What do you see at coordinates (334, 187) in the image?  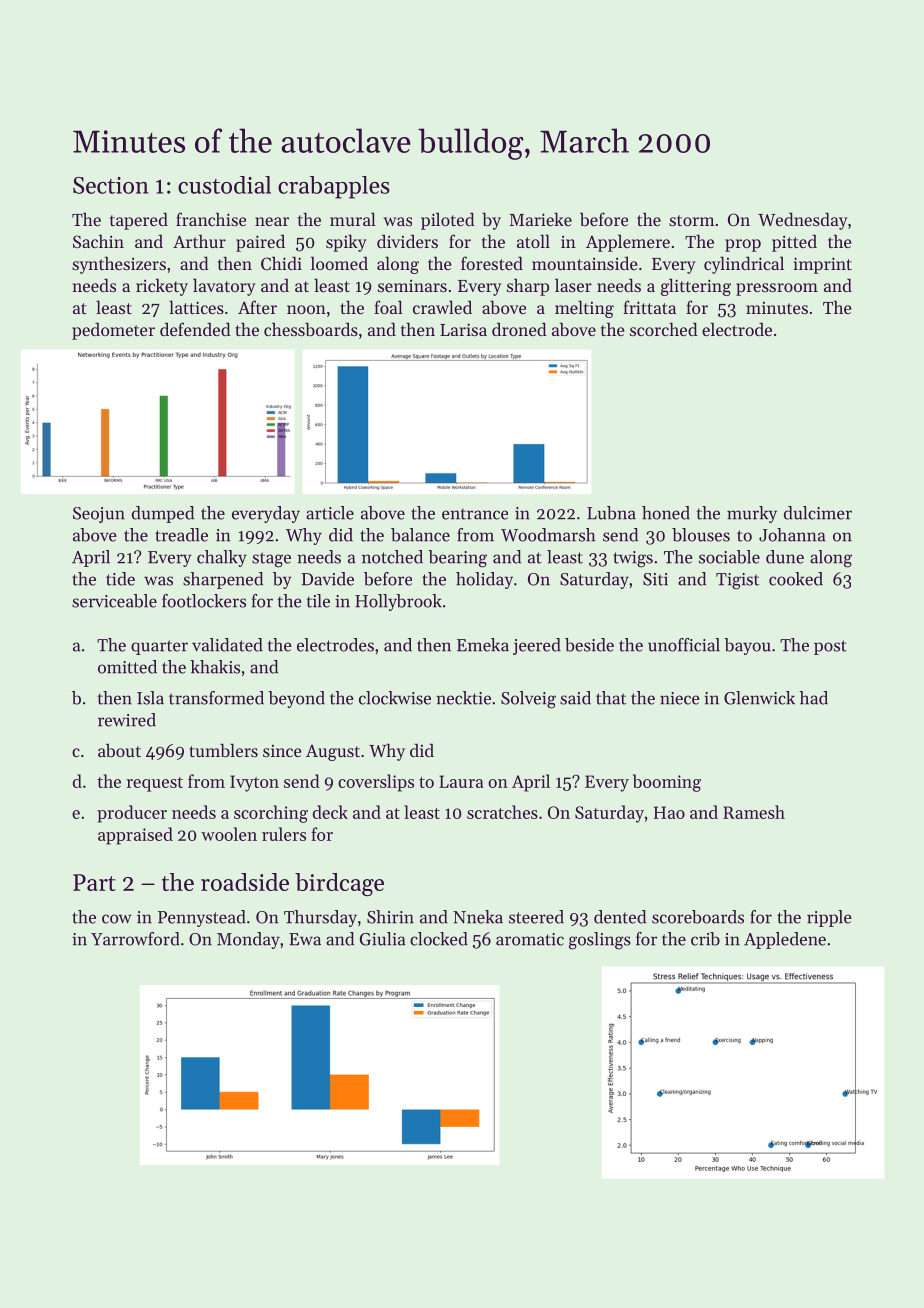 I see `crabapples` at bounding box center [334, 187].
